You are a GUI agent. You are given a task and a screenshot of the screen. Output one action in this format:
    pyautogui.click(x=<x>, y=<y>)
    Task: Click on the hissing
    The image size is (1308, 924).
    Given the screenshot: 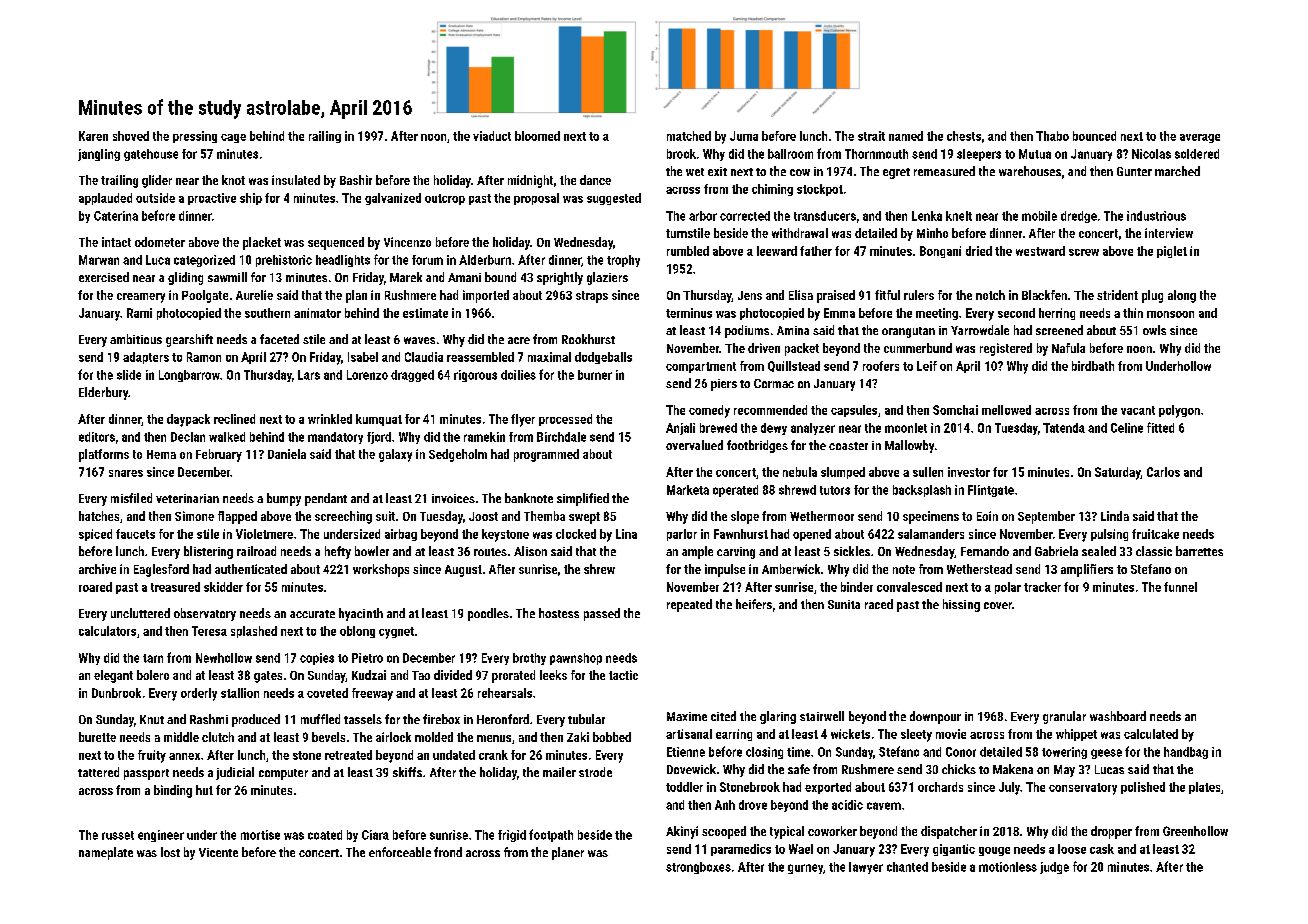 What is the action you would take?
    pyautogui.click(x=961, y=605)
